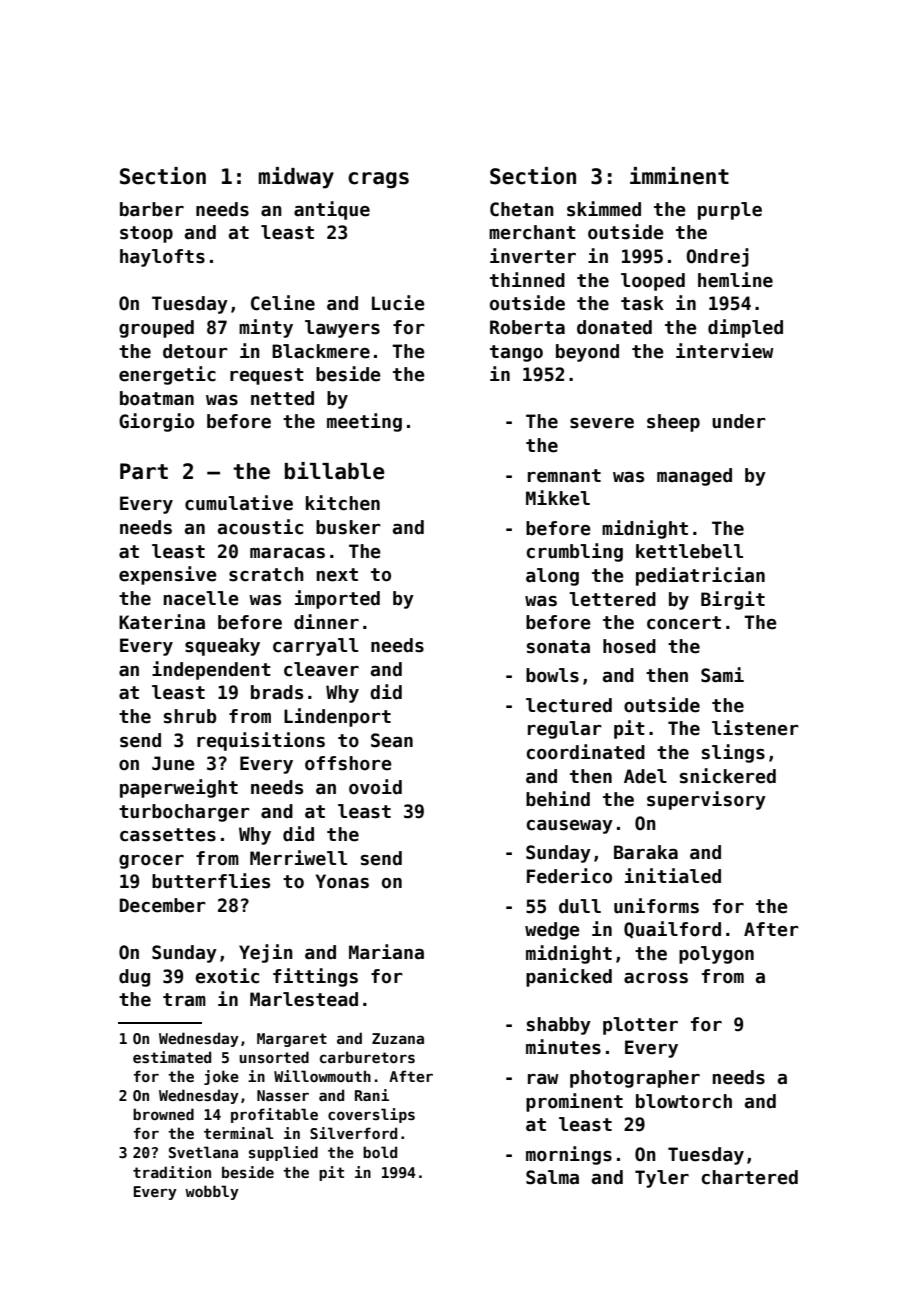 The width and height of the screenshot is (924, 1311). I want to click on pediatrician, so click(700, 576).
